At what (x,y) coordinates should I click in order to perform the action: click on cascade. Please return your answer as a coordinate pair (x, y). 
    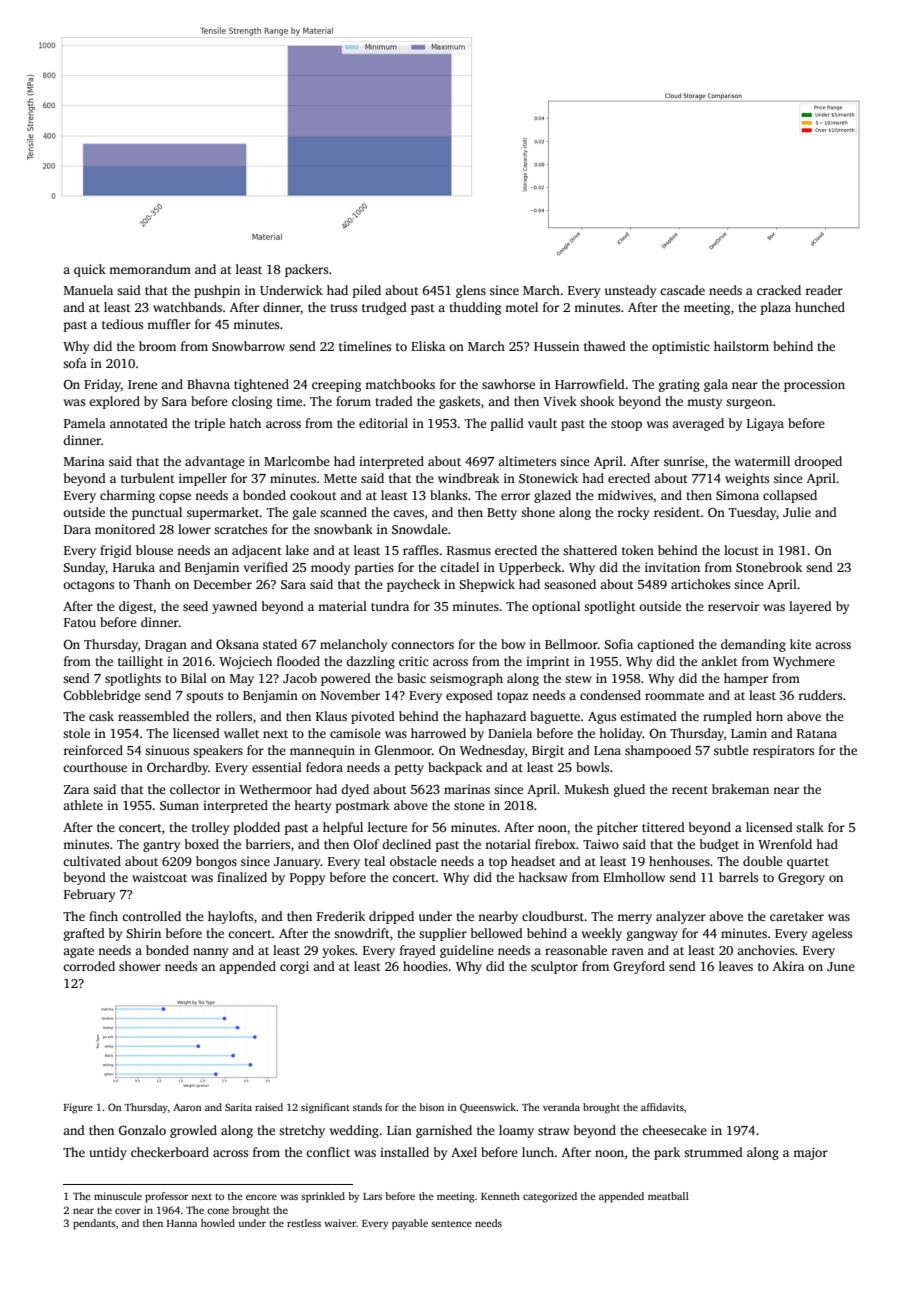
    Looking at the image, I should click on (682, 290).
